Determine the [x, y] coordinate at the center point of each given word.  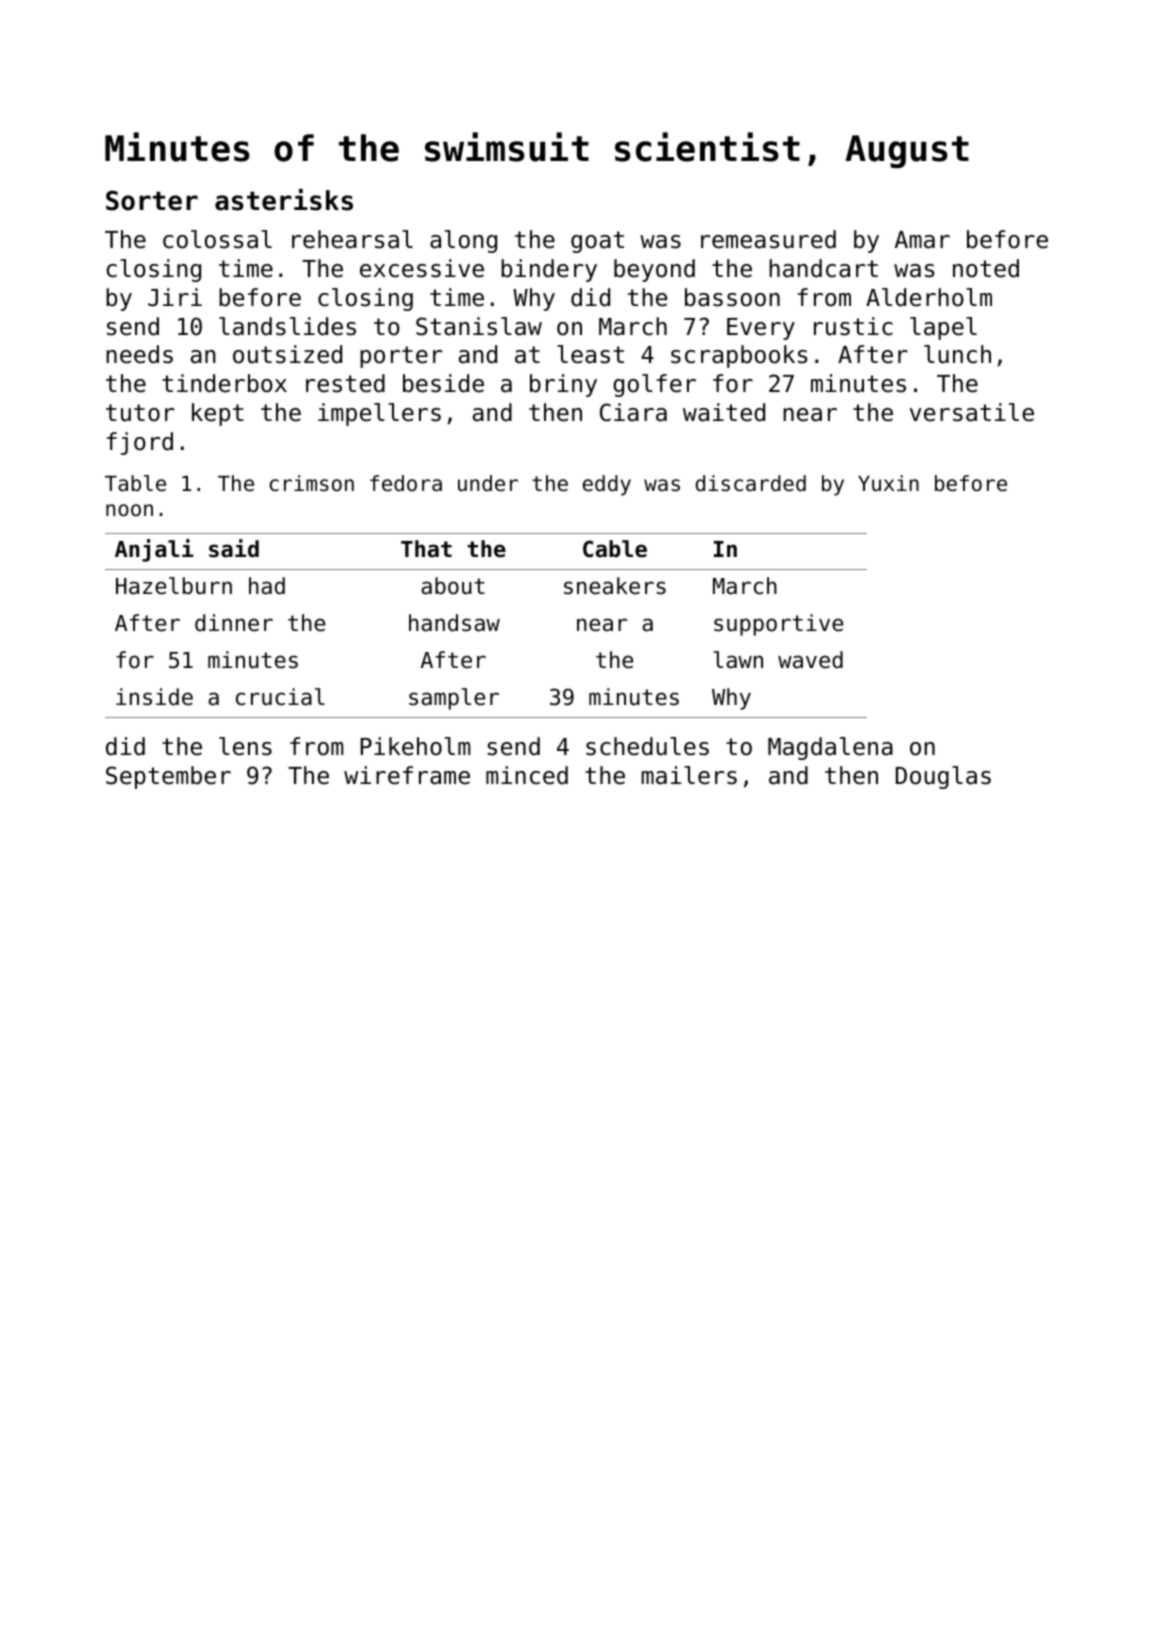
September [168, 777]
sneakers [615, 586]
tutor [140, 413]
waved [810, 660]
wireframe [407, 775]
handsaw [454, 623]
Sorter [152, 200]
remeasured [768, 239]
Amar [922, 240]
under [488, 483]
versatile [972, 412]
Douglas [943, 777]
